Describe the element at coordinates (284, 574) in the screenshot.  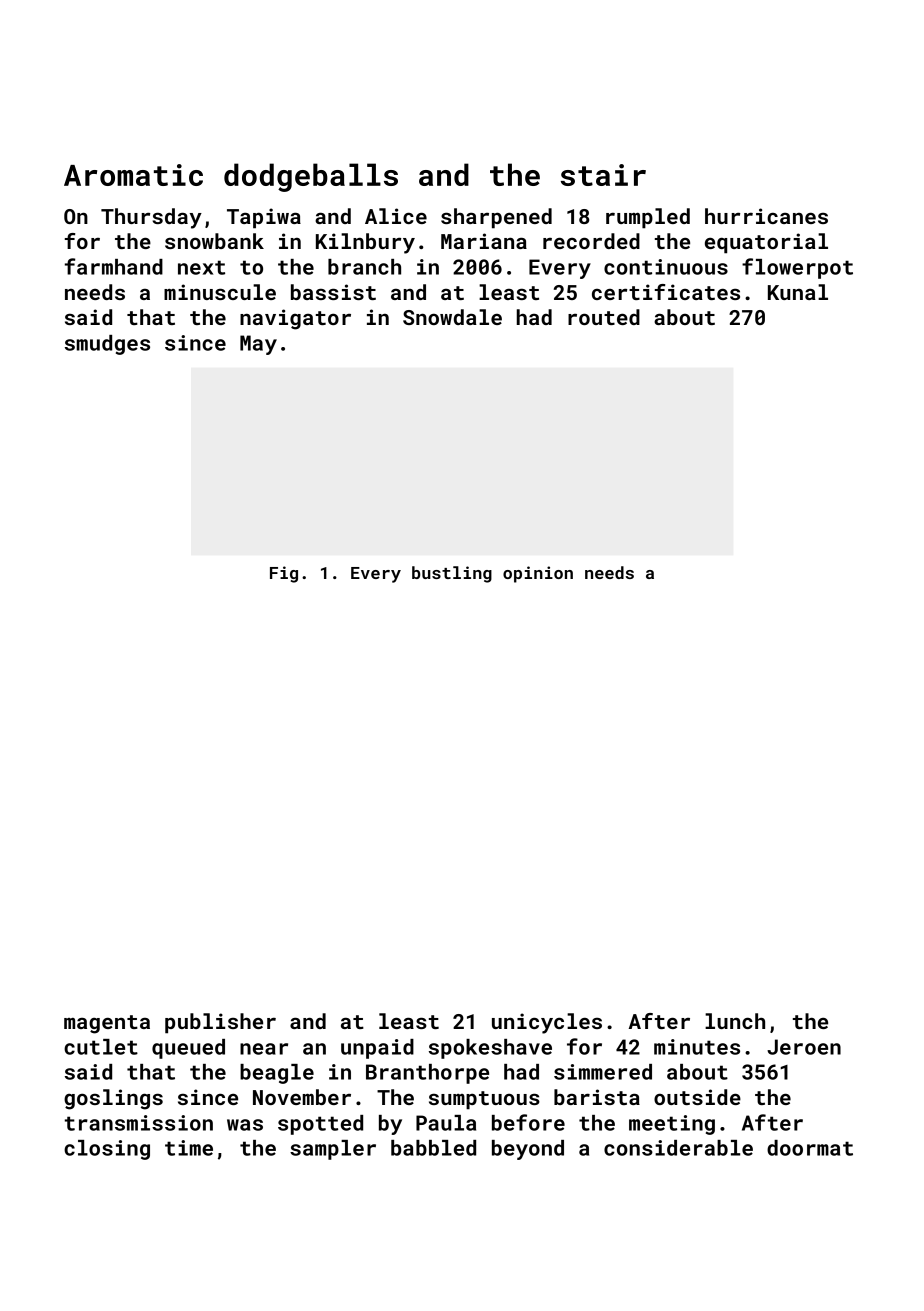
I see `Fig` at that location.
